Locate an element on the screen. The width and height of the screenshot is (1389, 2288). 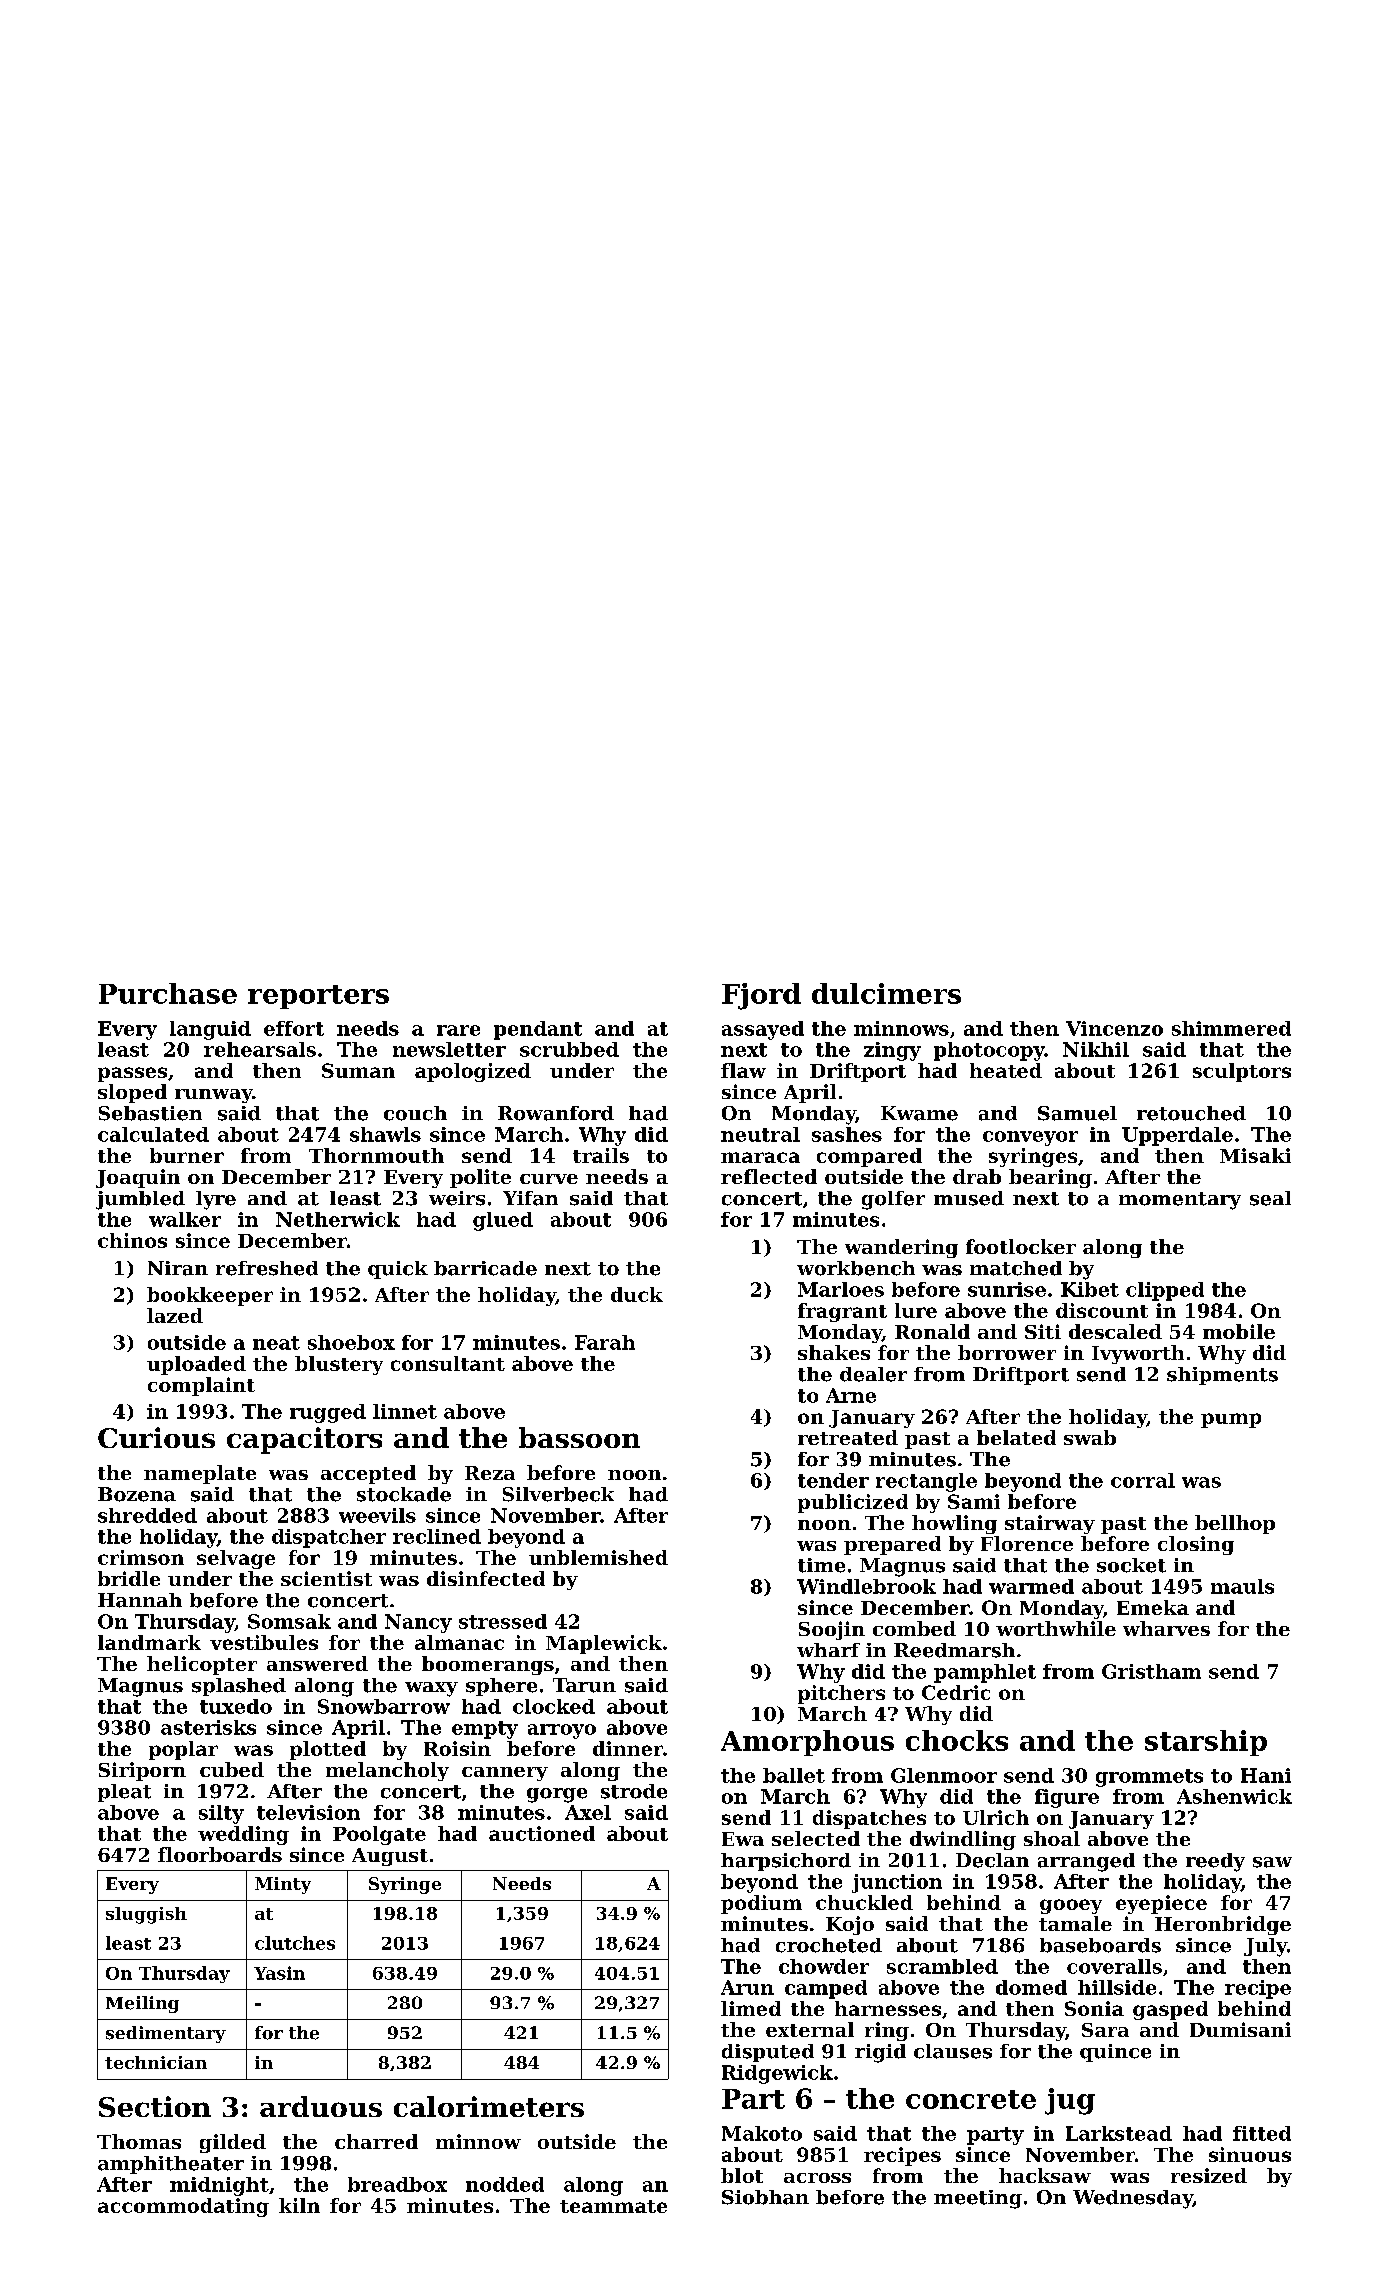
Fjord is located at coordinates (761, 996).
